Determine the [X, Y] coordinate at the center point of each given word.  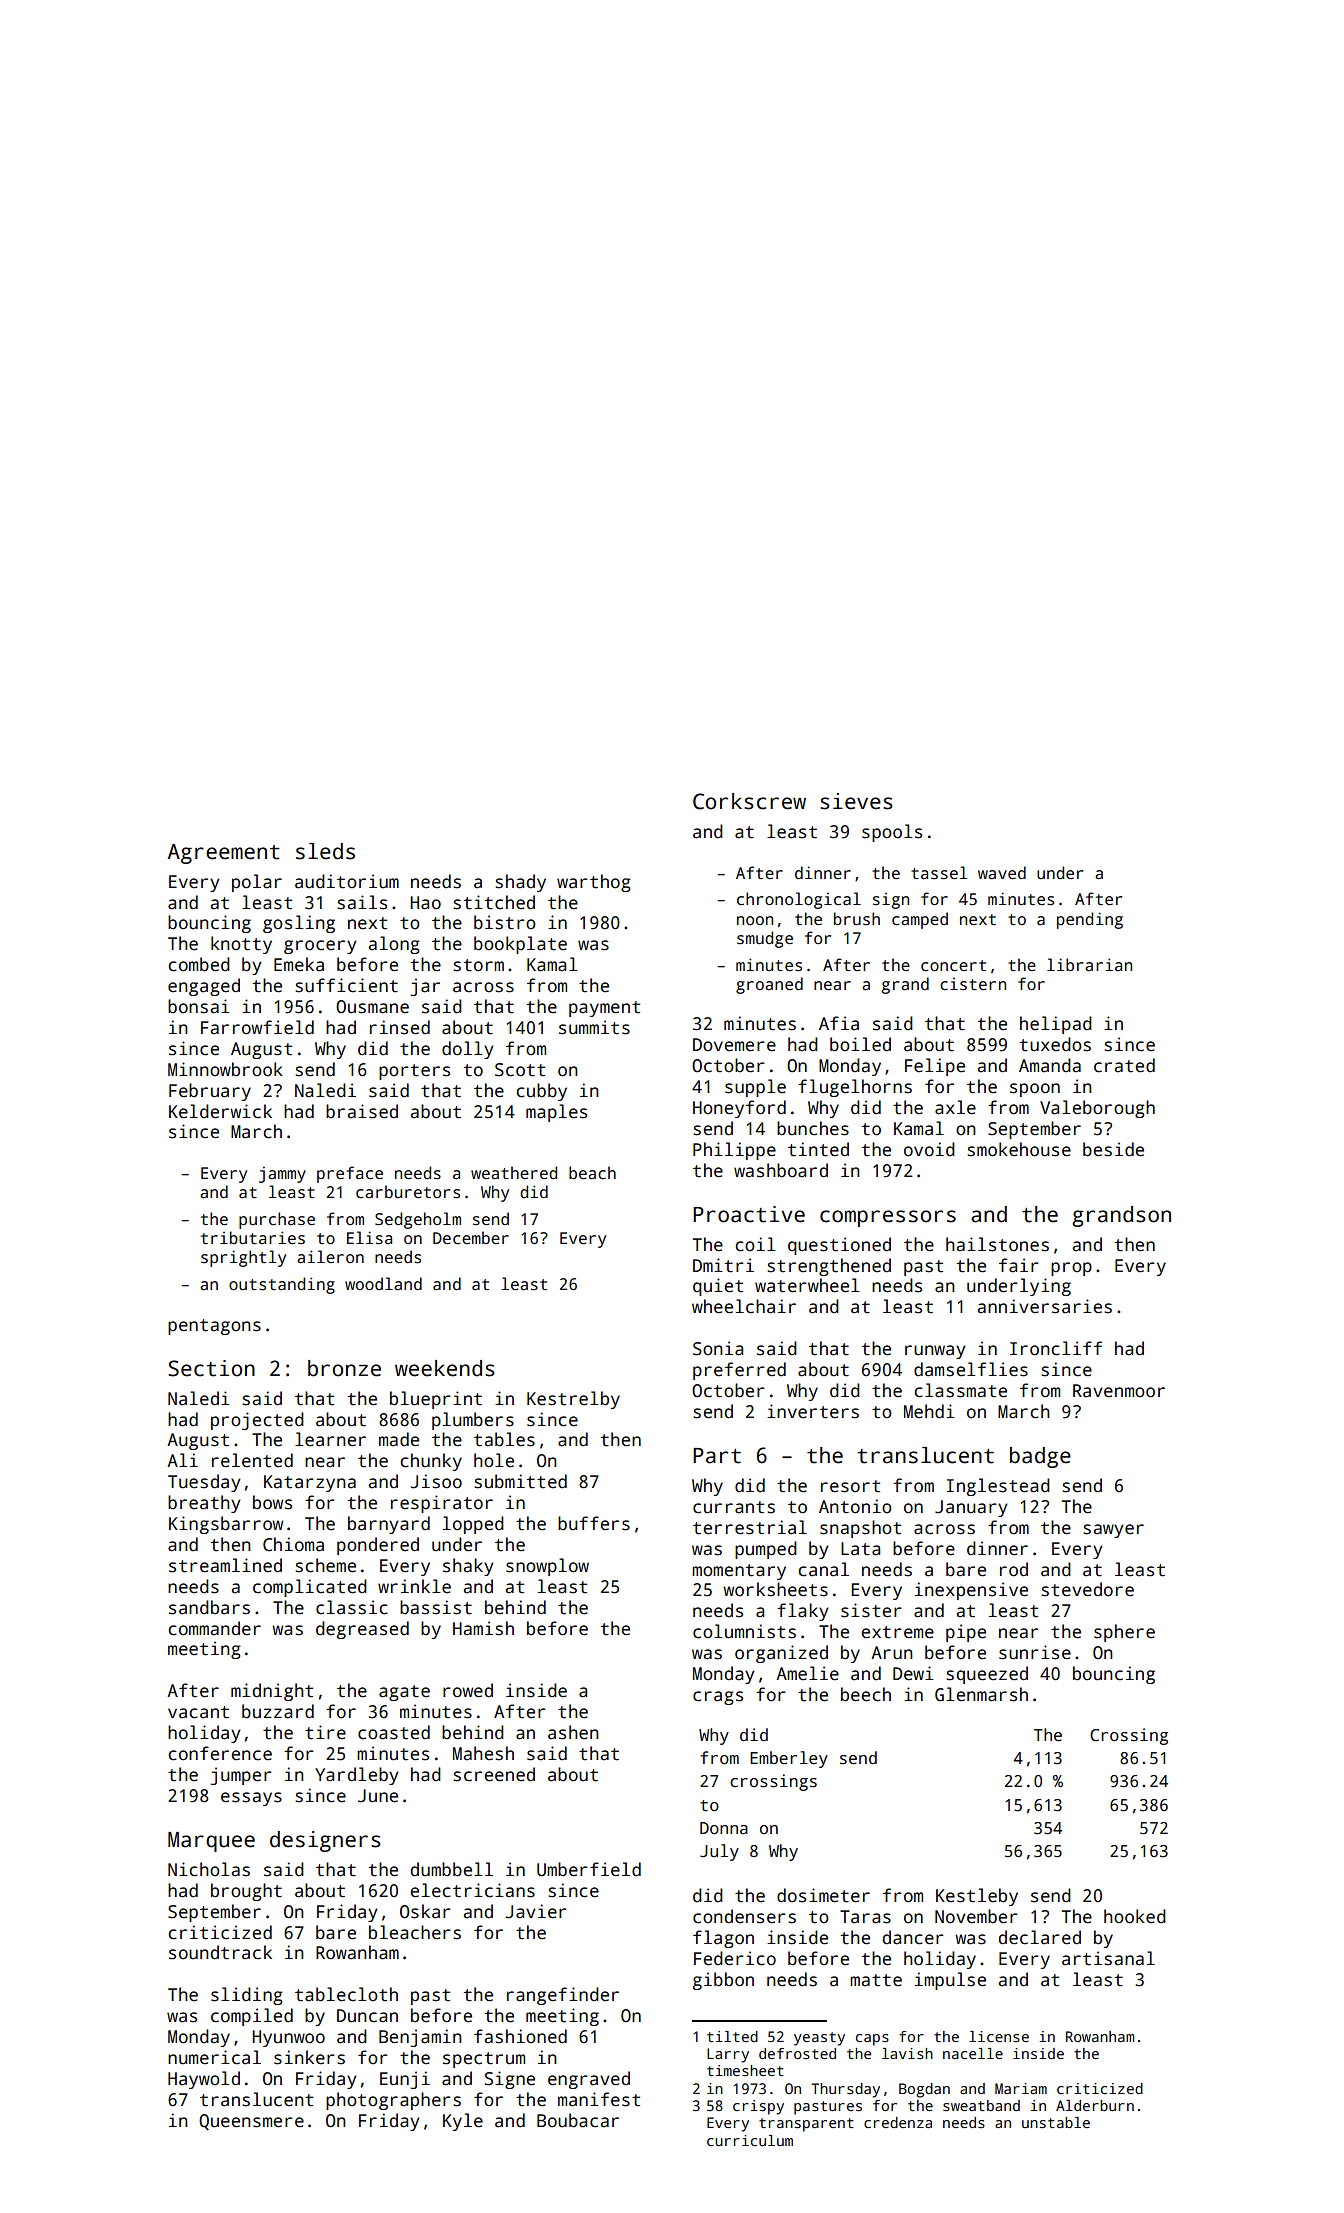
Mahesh [483, 1753]
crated [1124, 1065]
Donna [724, 1828]
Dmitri [723, 1265]
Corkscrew [749, 801]
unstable [1056, 2123]
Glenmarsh [981, 1694]
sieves [856, 801]
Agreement [224, 854]
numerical [214, 2057]
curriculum [750, 2140]
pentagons [214, 1327]
